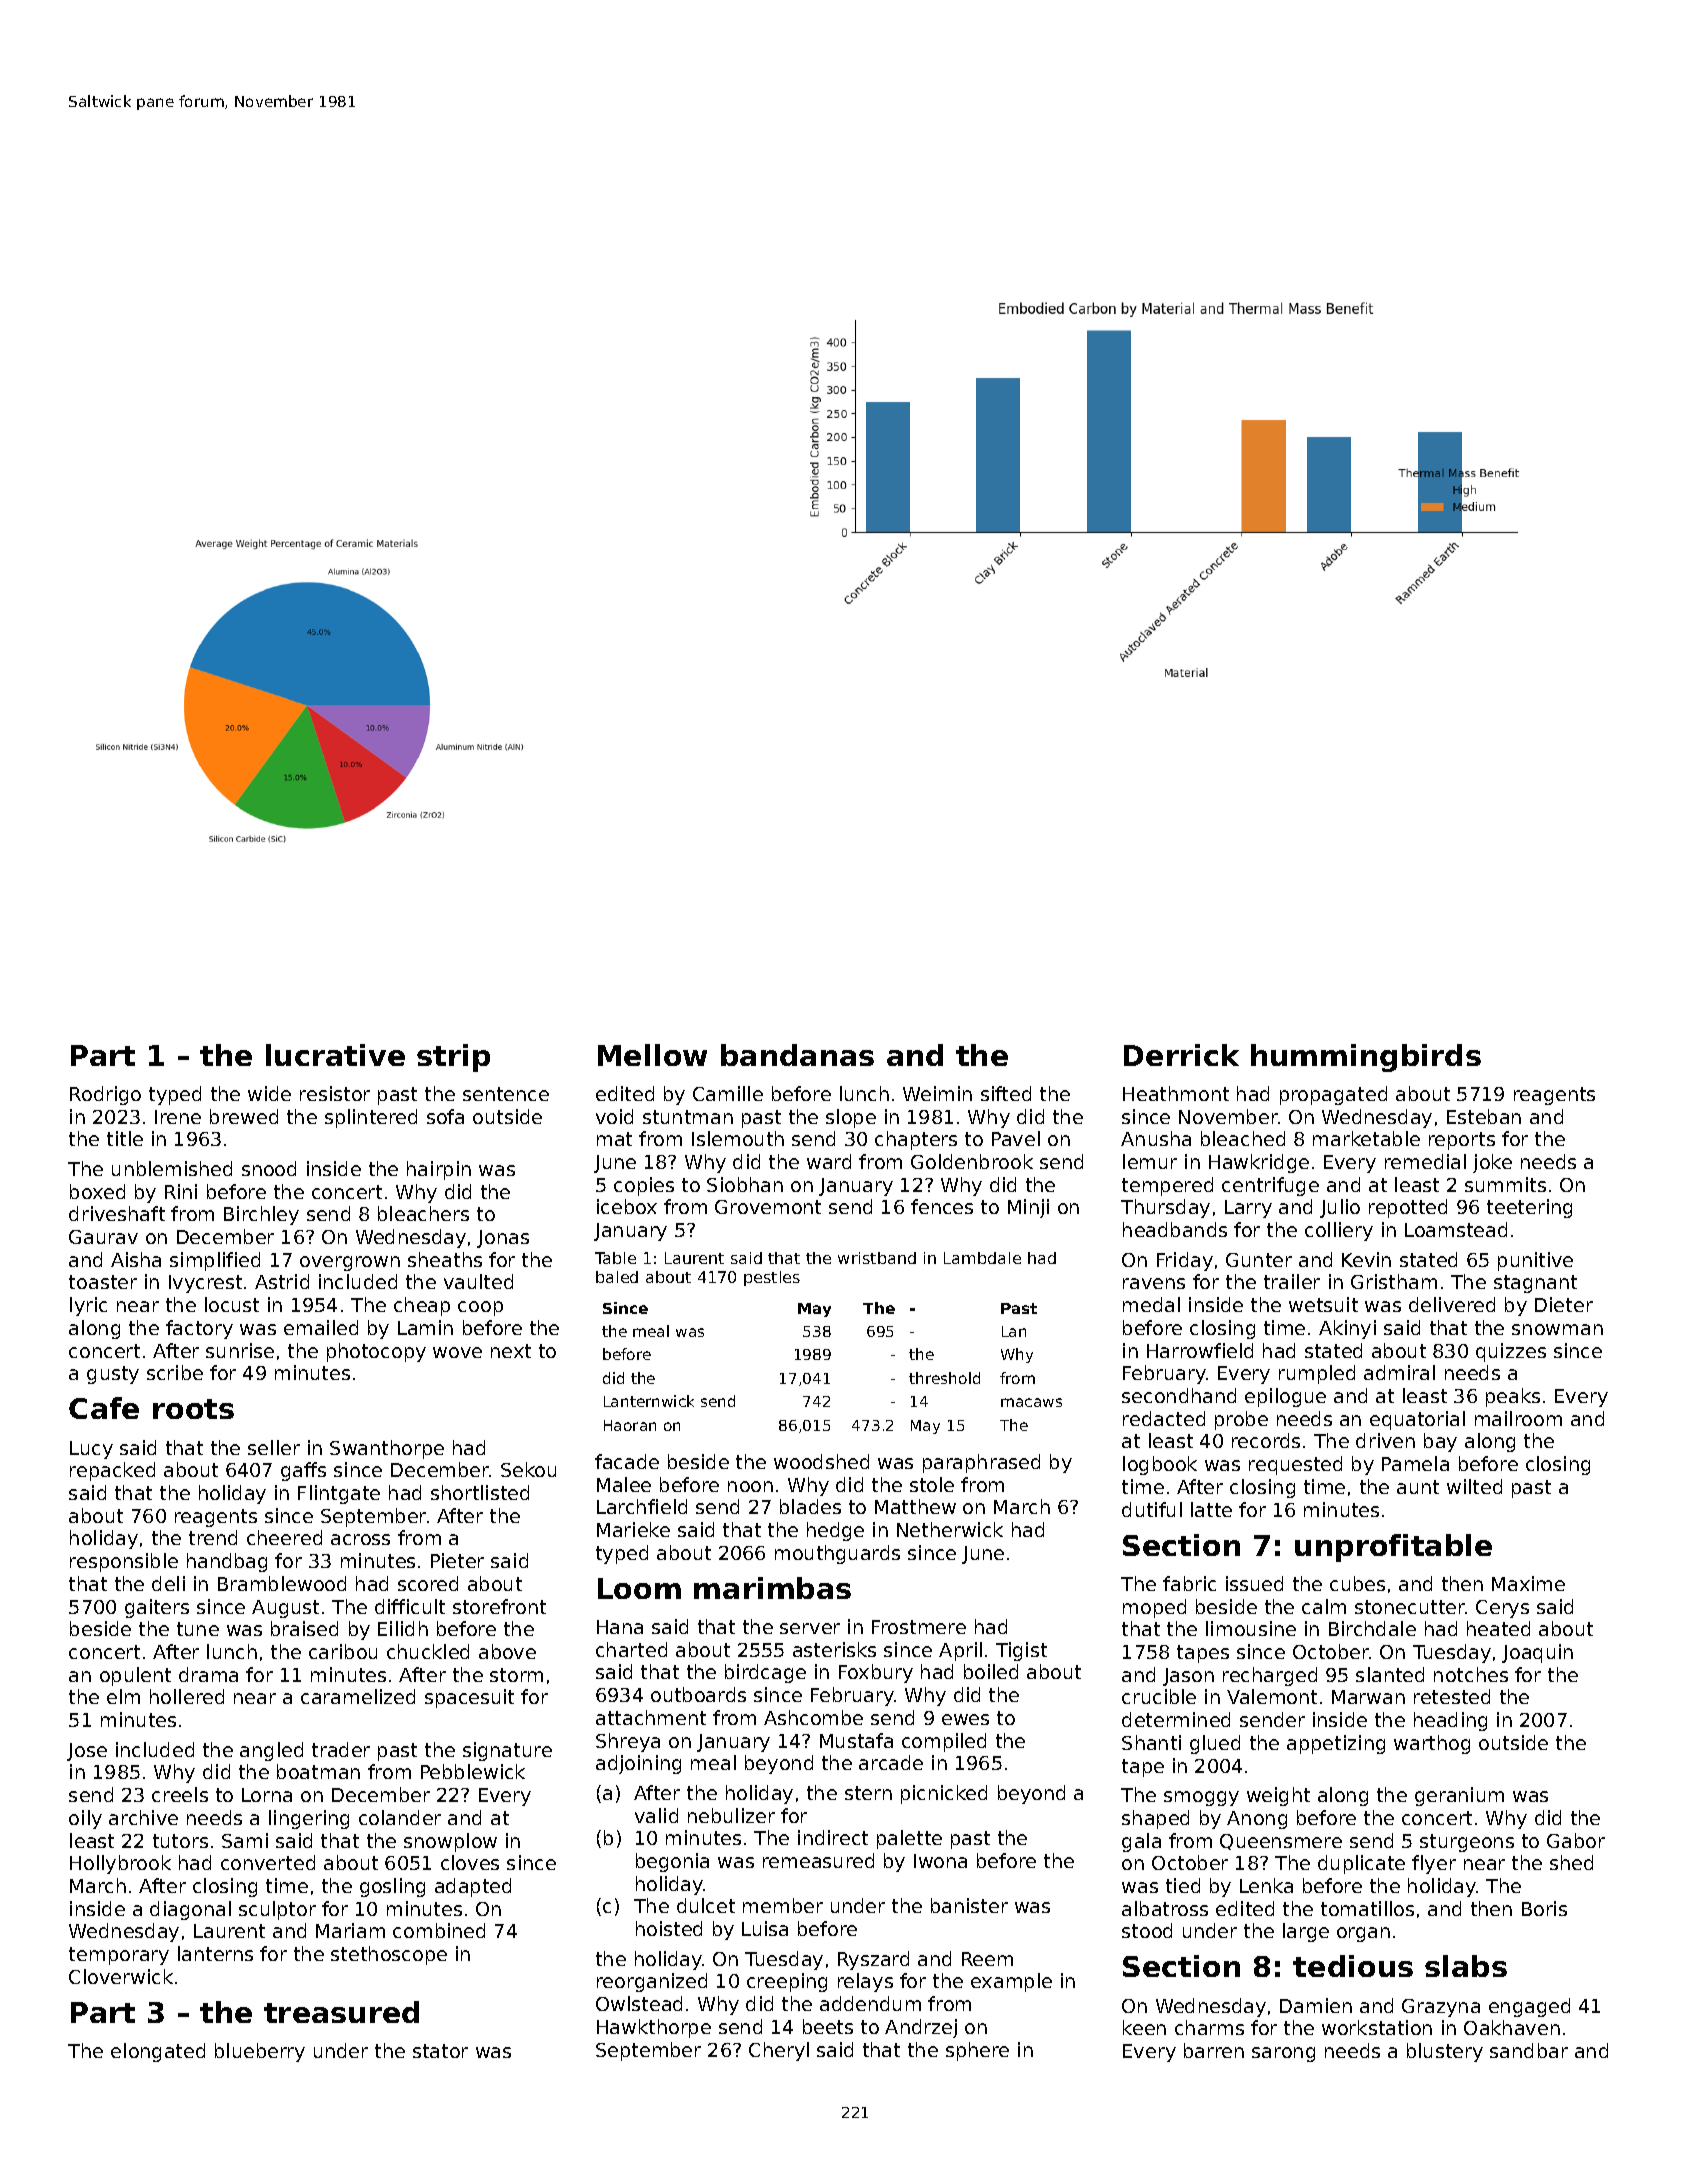 The width and height of the page is (1683, 2178). Describe the element at coordinates (1450, 1721) in the page. I see `heading` at that location.
